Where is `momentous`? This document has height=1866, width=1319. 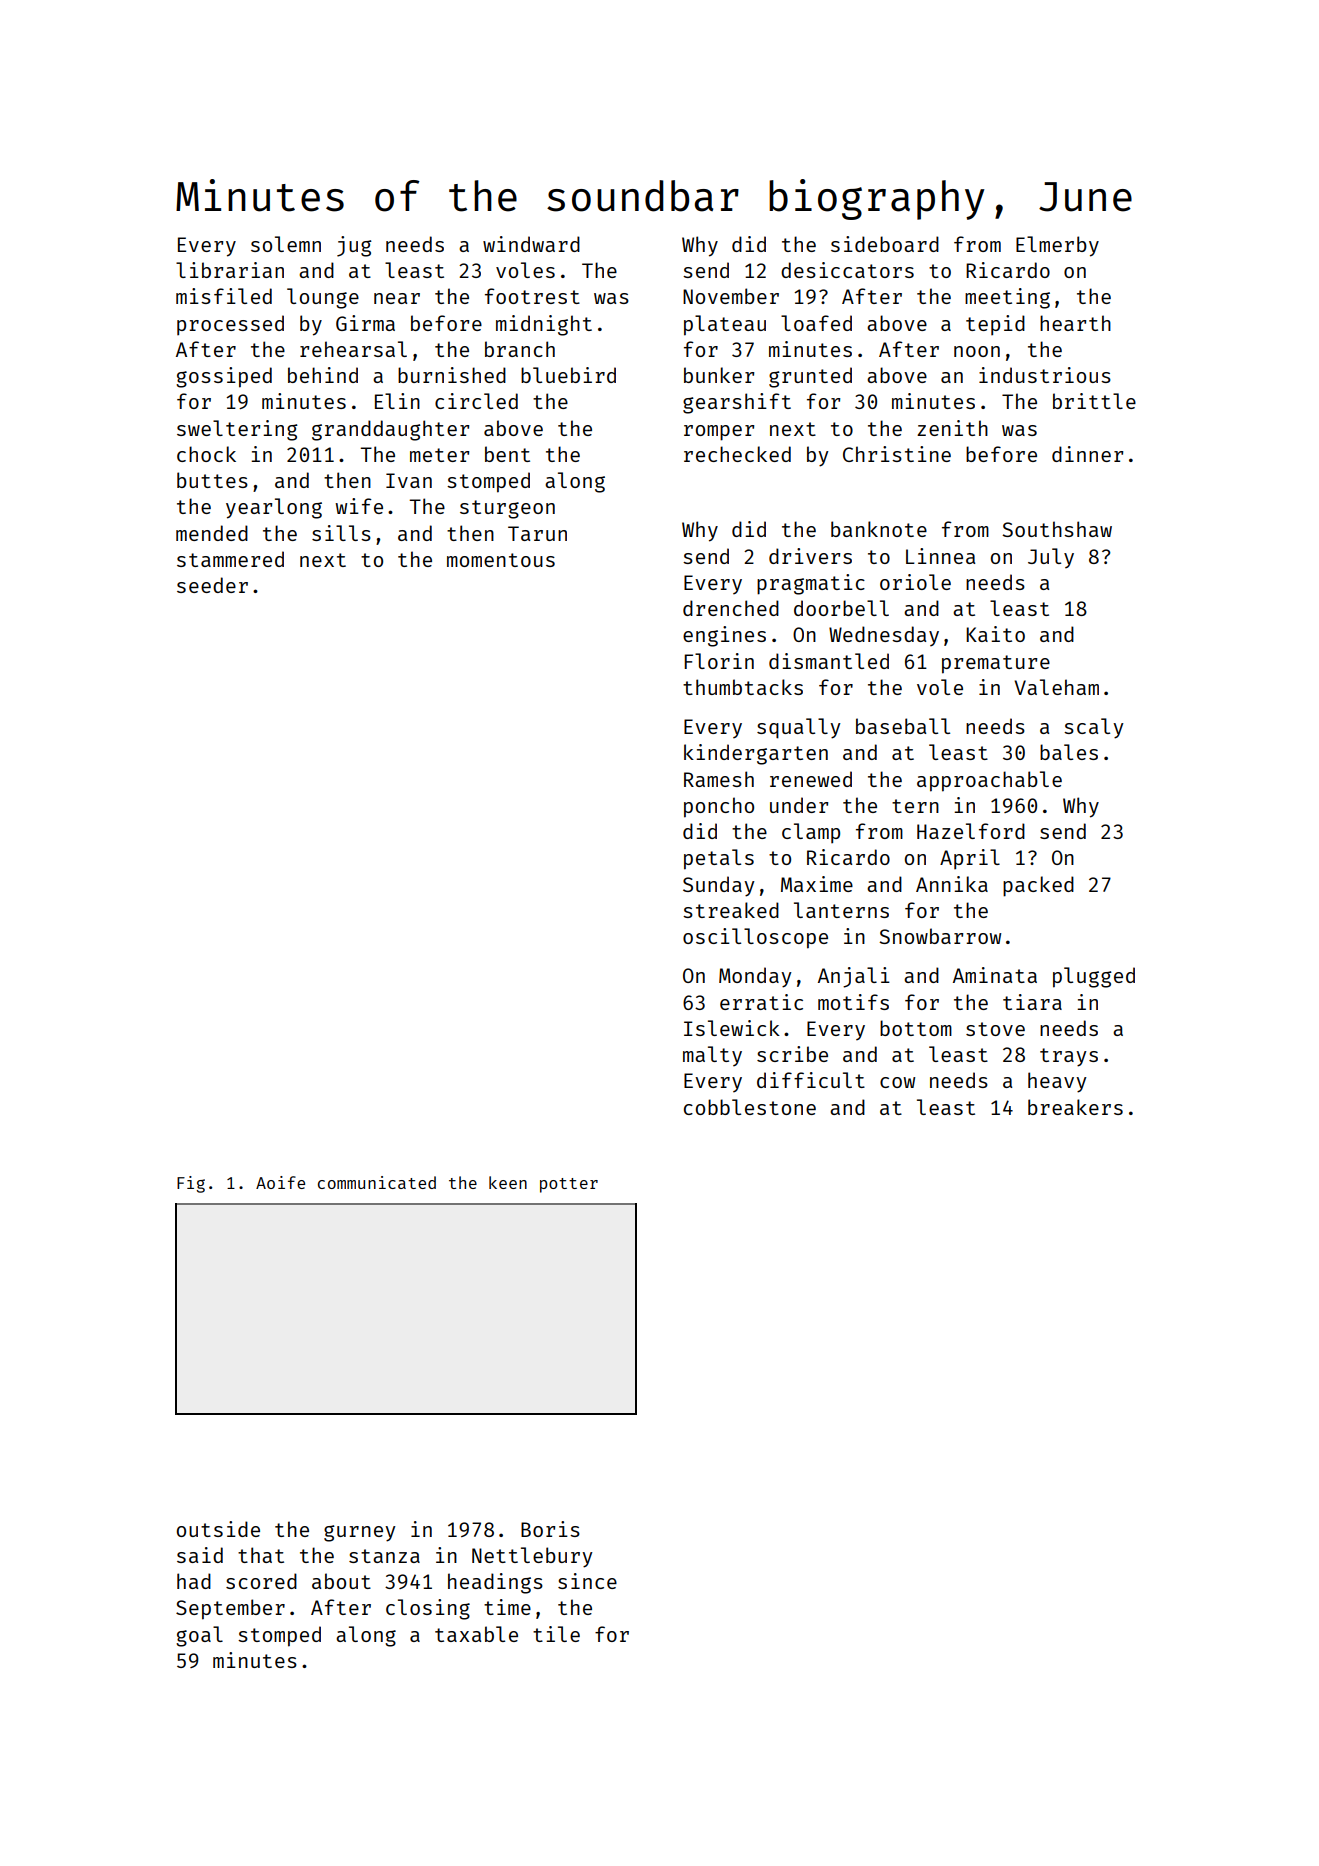 momentous is located at coordinates (501, 560).
